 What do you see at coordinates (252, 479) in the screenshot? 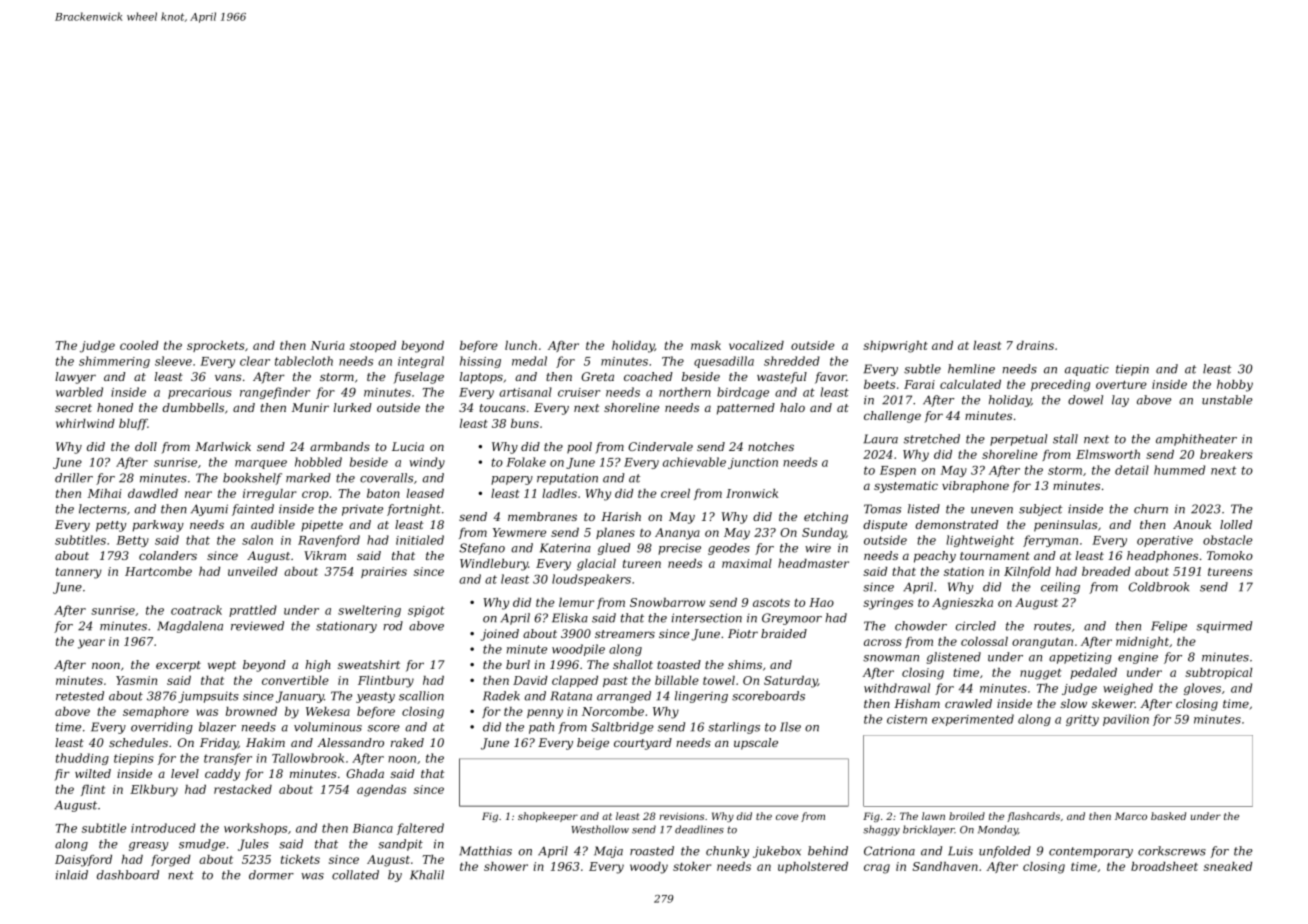
I see `bookshelf` at bounding box center [252, 479].
